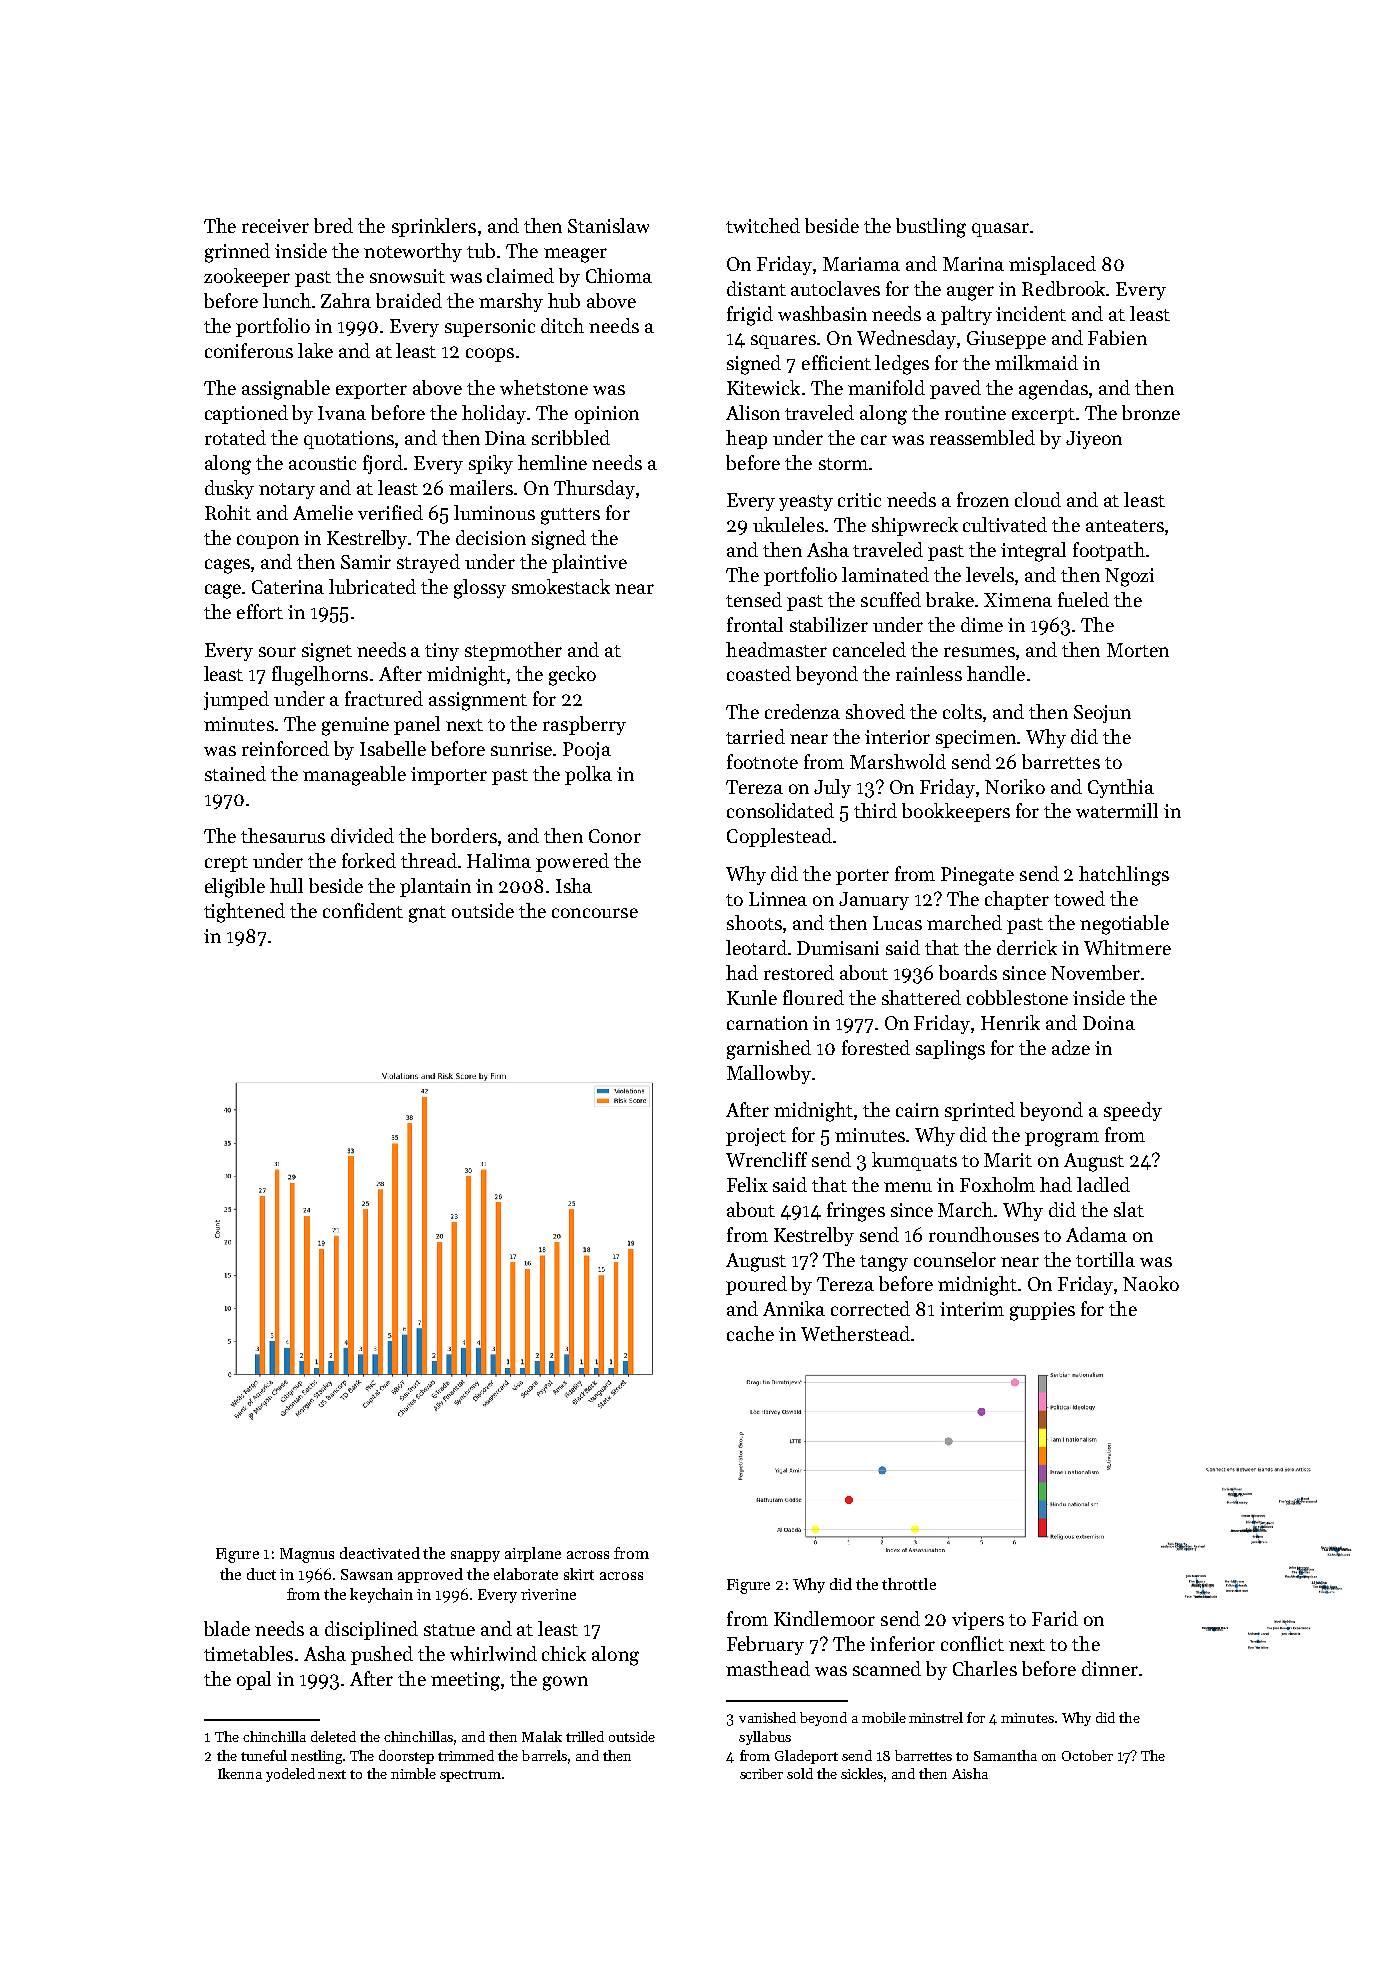 The width and height of the document is (1386, 1969). What do you see at coordinates (595, 913) in the document?
I see `concourse` at bounding box center [595, 913].
